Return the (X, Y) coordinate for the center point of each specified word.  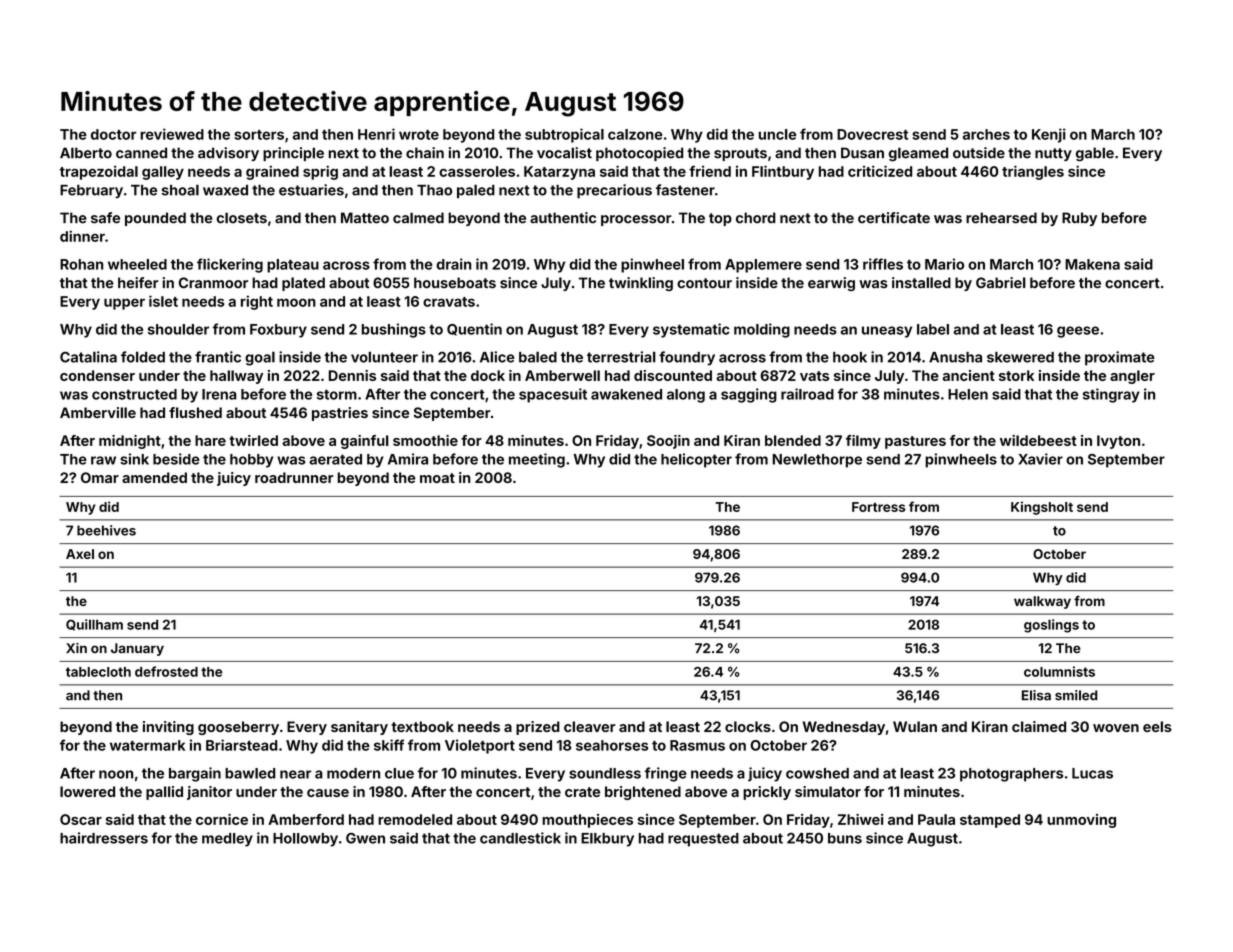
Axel (80, 554)
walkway (1042, 602)
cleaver (590, 726)
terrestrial (621, 357)
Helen (968, 394)
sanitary (359, 728)
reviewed (172, 134)
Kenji (1049, 135)
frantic (218, 357)
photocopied (639, 154)
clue (399, 773)
